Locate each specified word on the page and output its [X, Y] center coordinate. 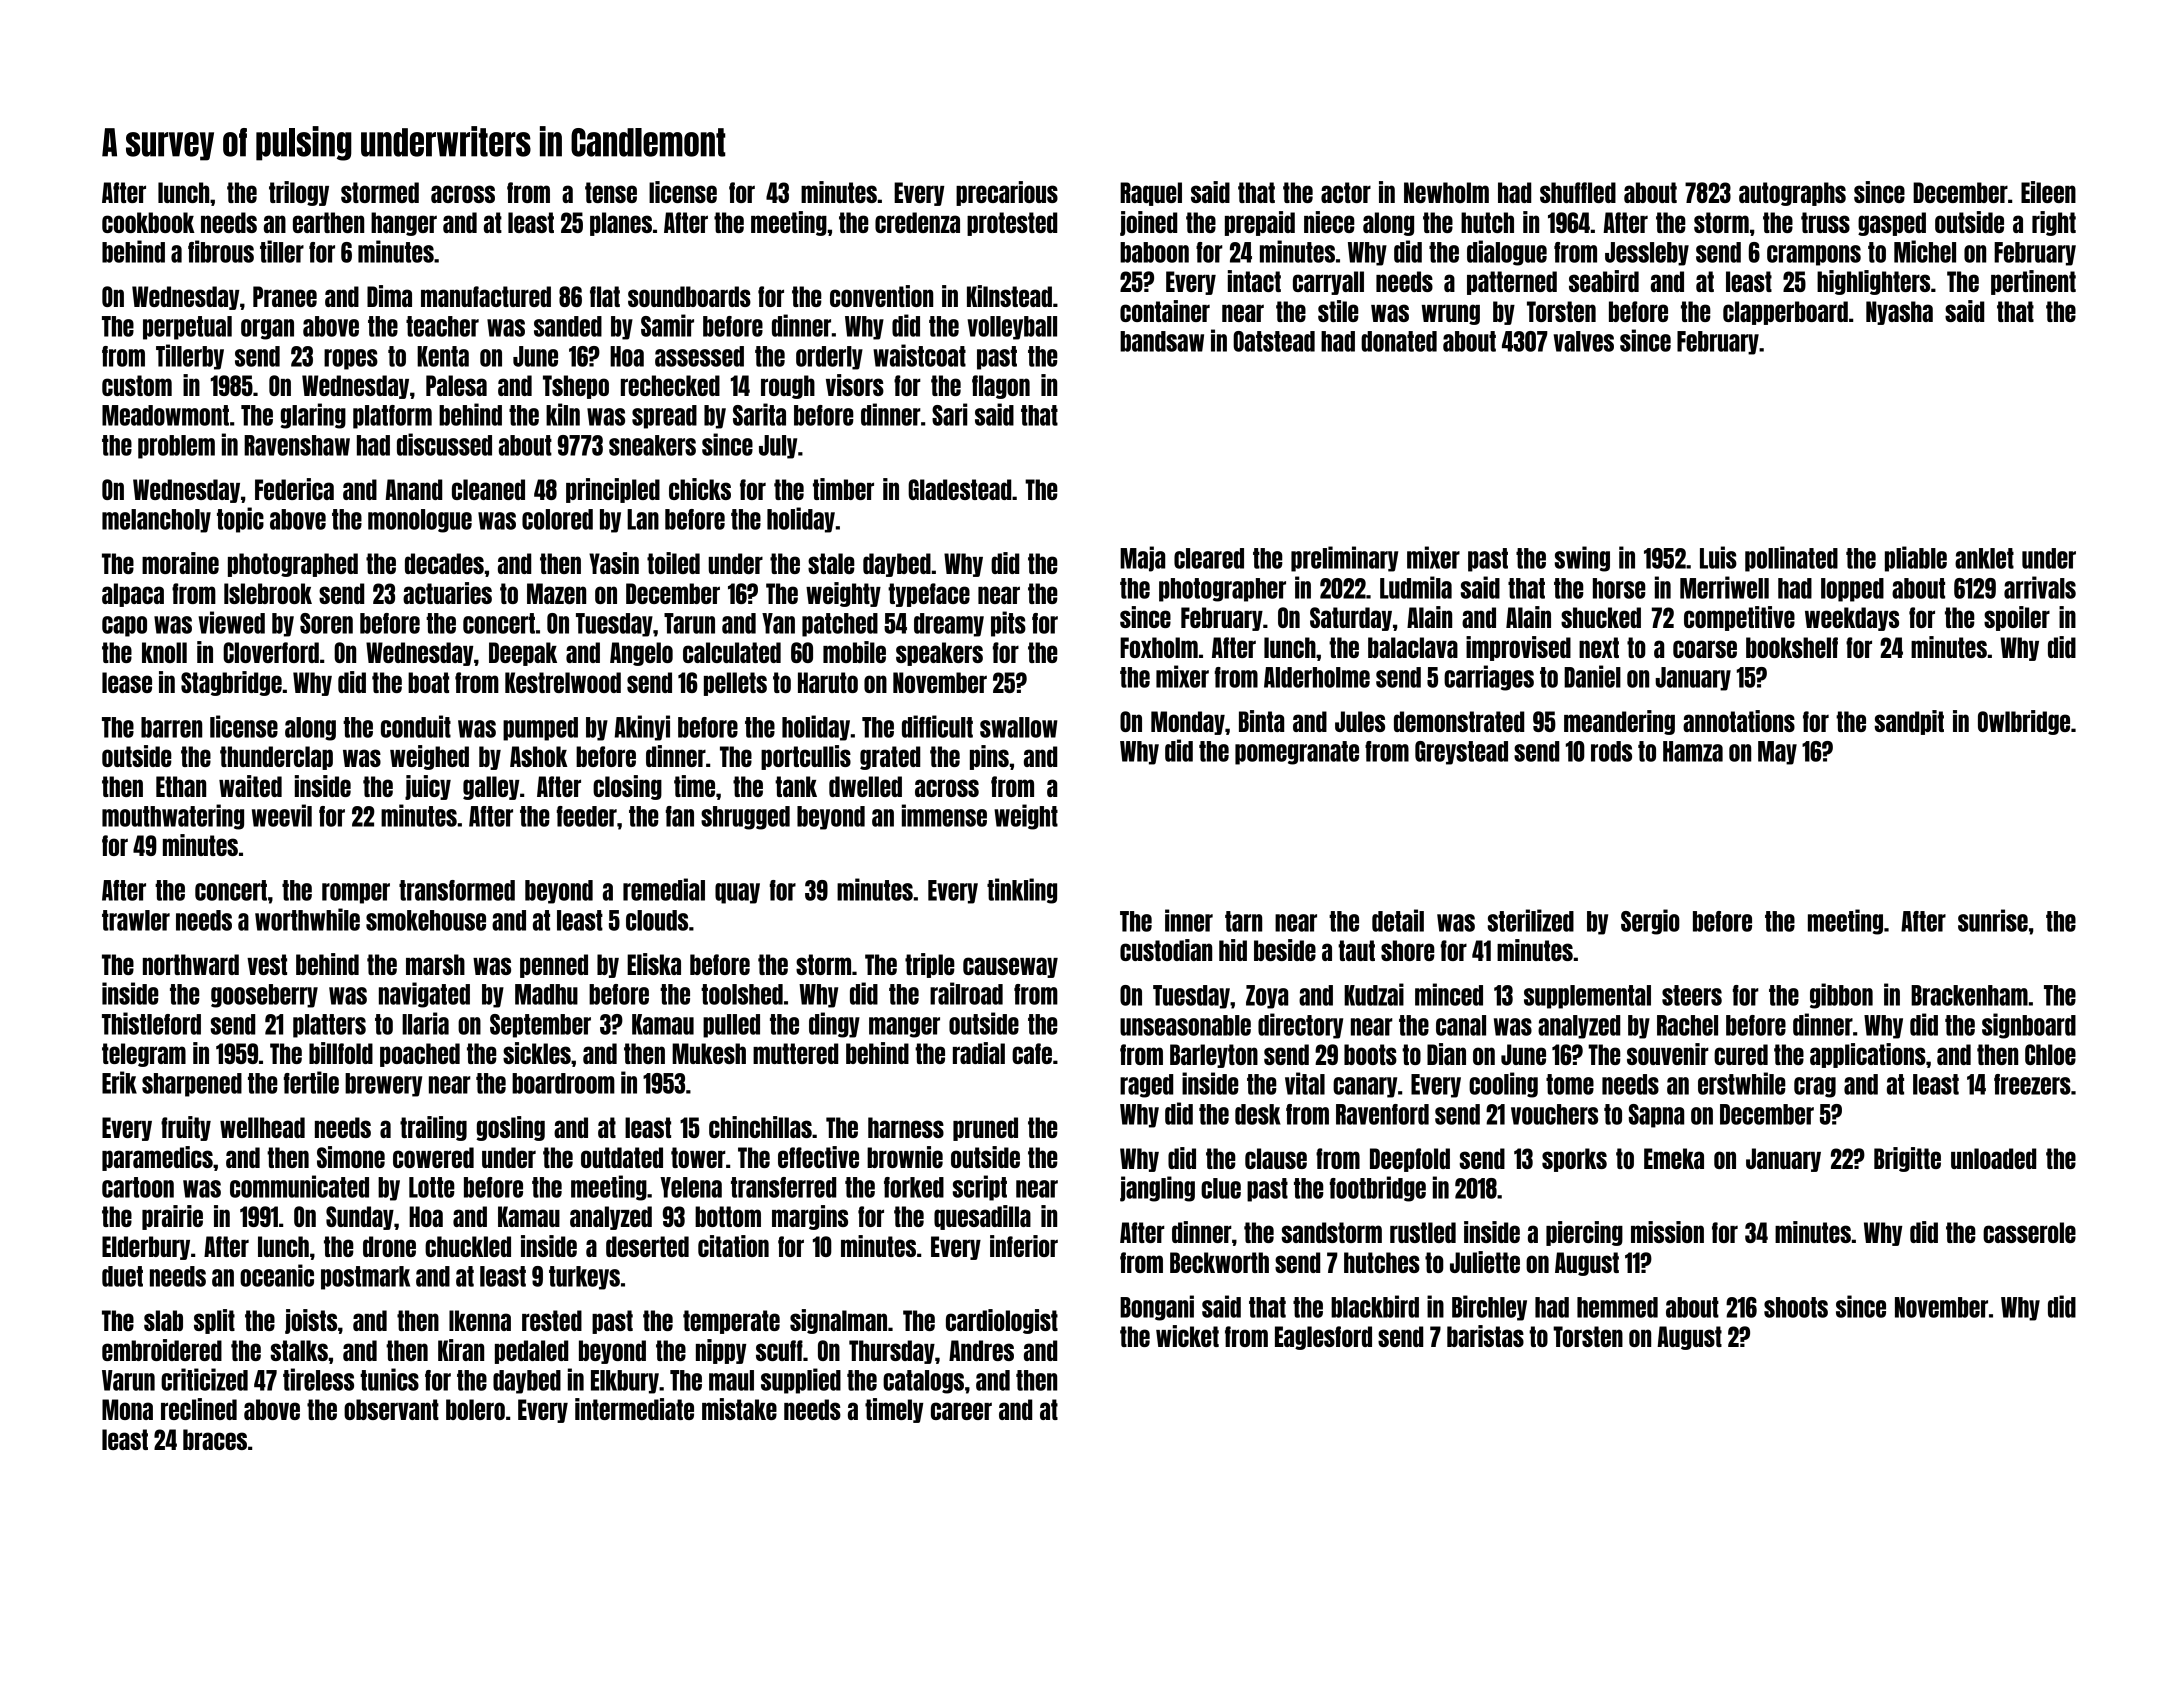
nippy [721, 1351]
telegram [144, 1055]
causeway [1010, 967]
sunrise [1993, 920]
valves [1583, 341]
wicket [1187, 1336]
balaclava [1413, 647]
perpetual [187, 328]
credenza [917, 222]
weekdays [1852, 619]
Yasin [614, 563]
